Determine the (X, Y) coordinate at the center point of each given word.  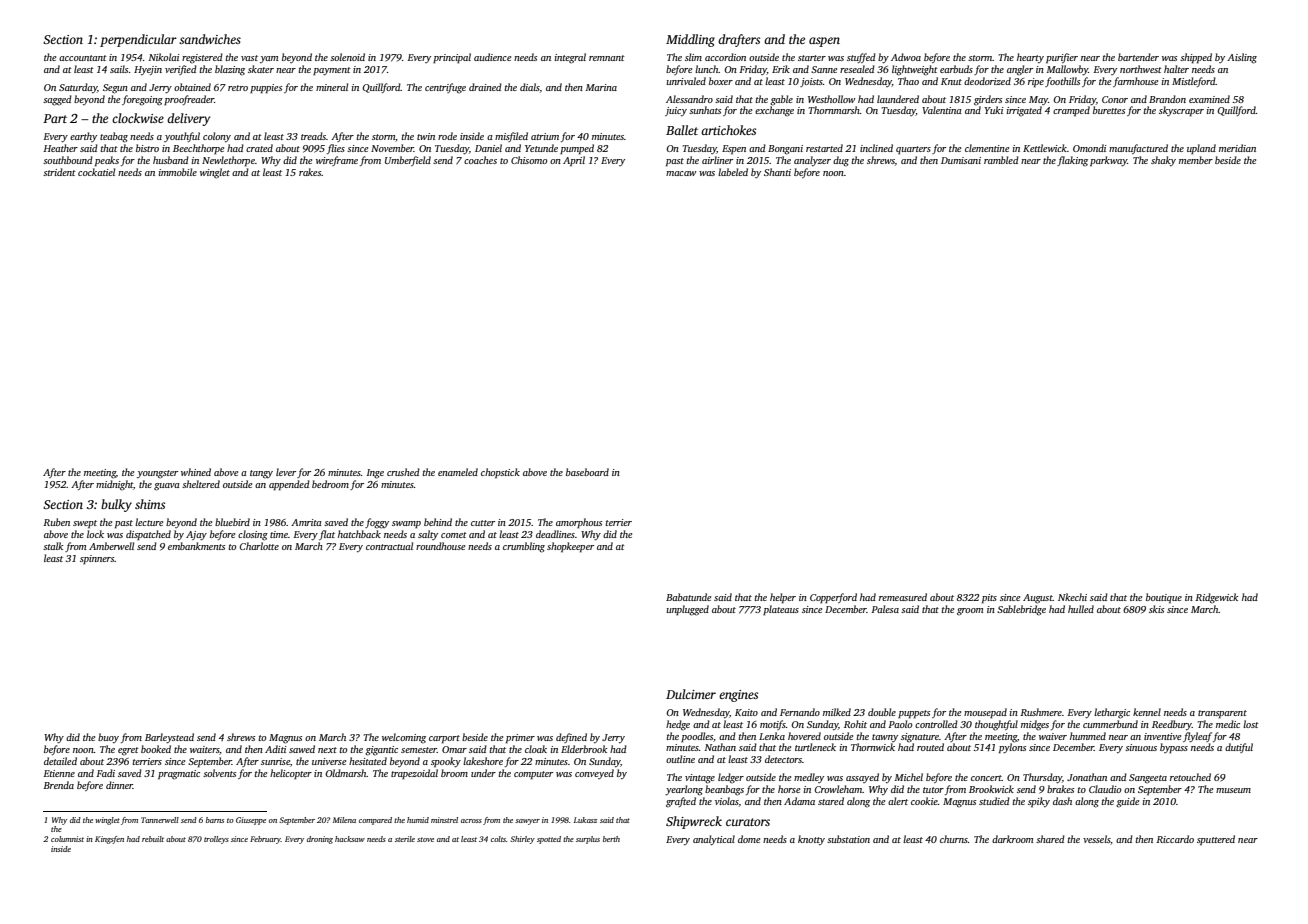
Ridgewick (1216, 598)
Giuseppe (251, 821)
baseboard (587, 472)
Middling (690, 40)
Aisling (1242, 58)
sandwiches (210, 39)
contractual (389, 546)
